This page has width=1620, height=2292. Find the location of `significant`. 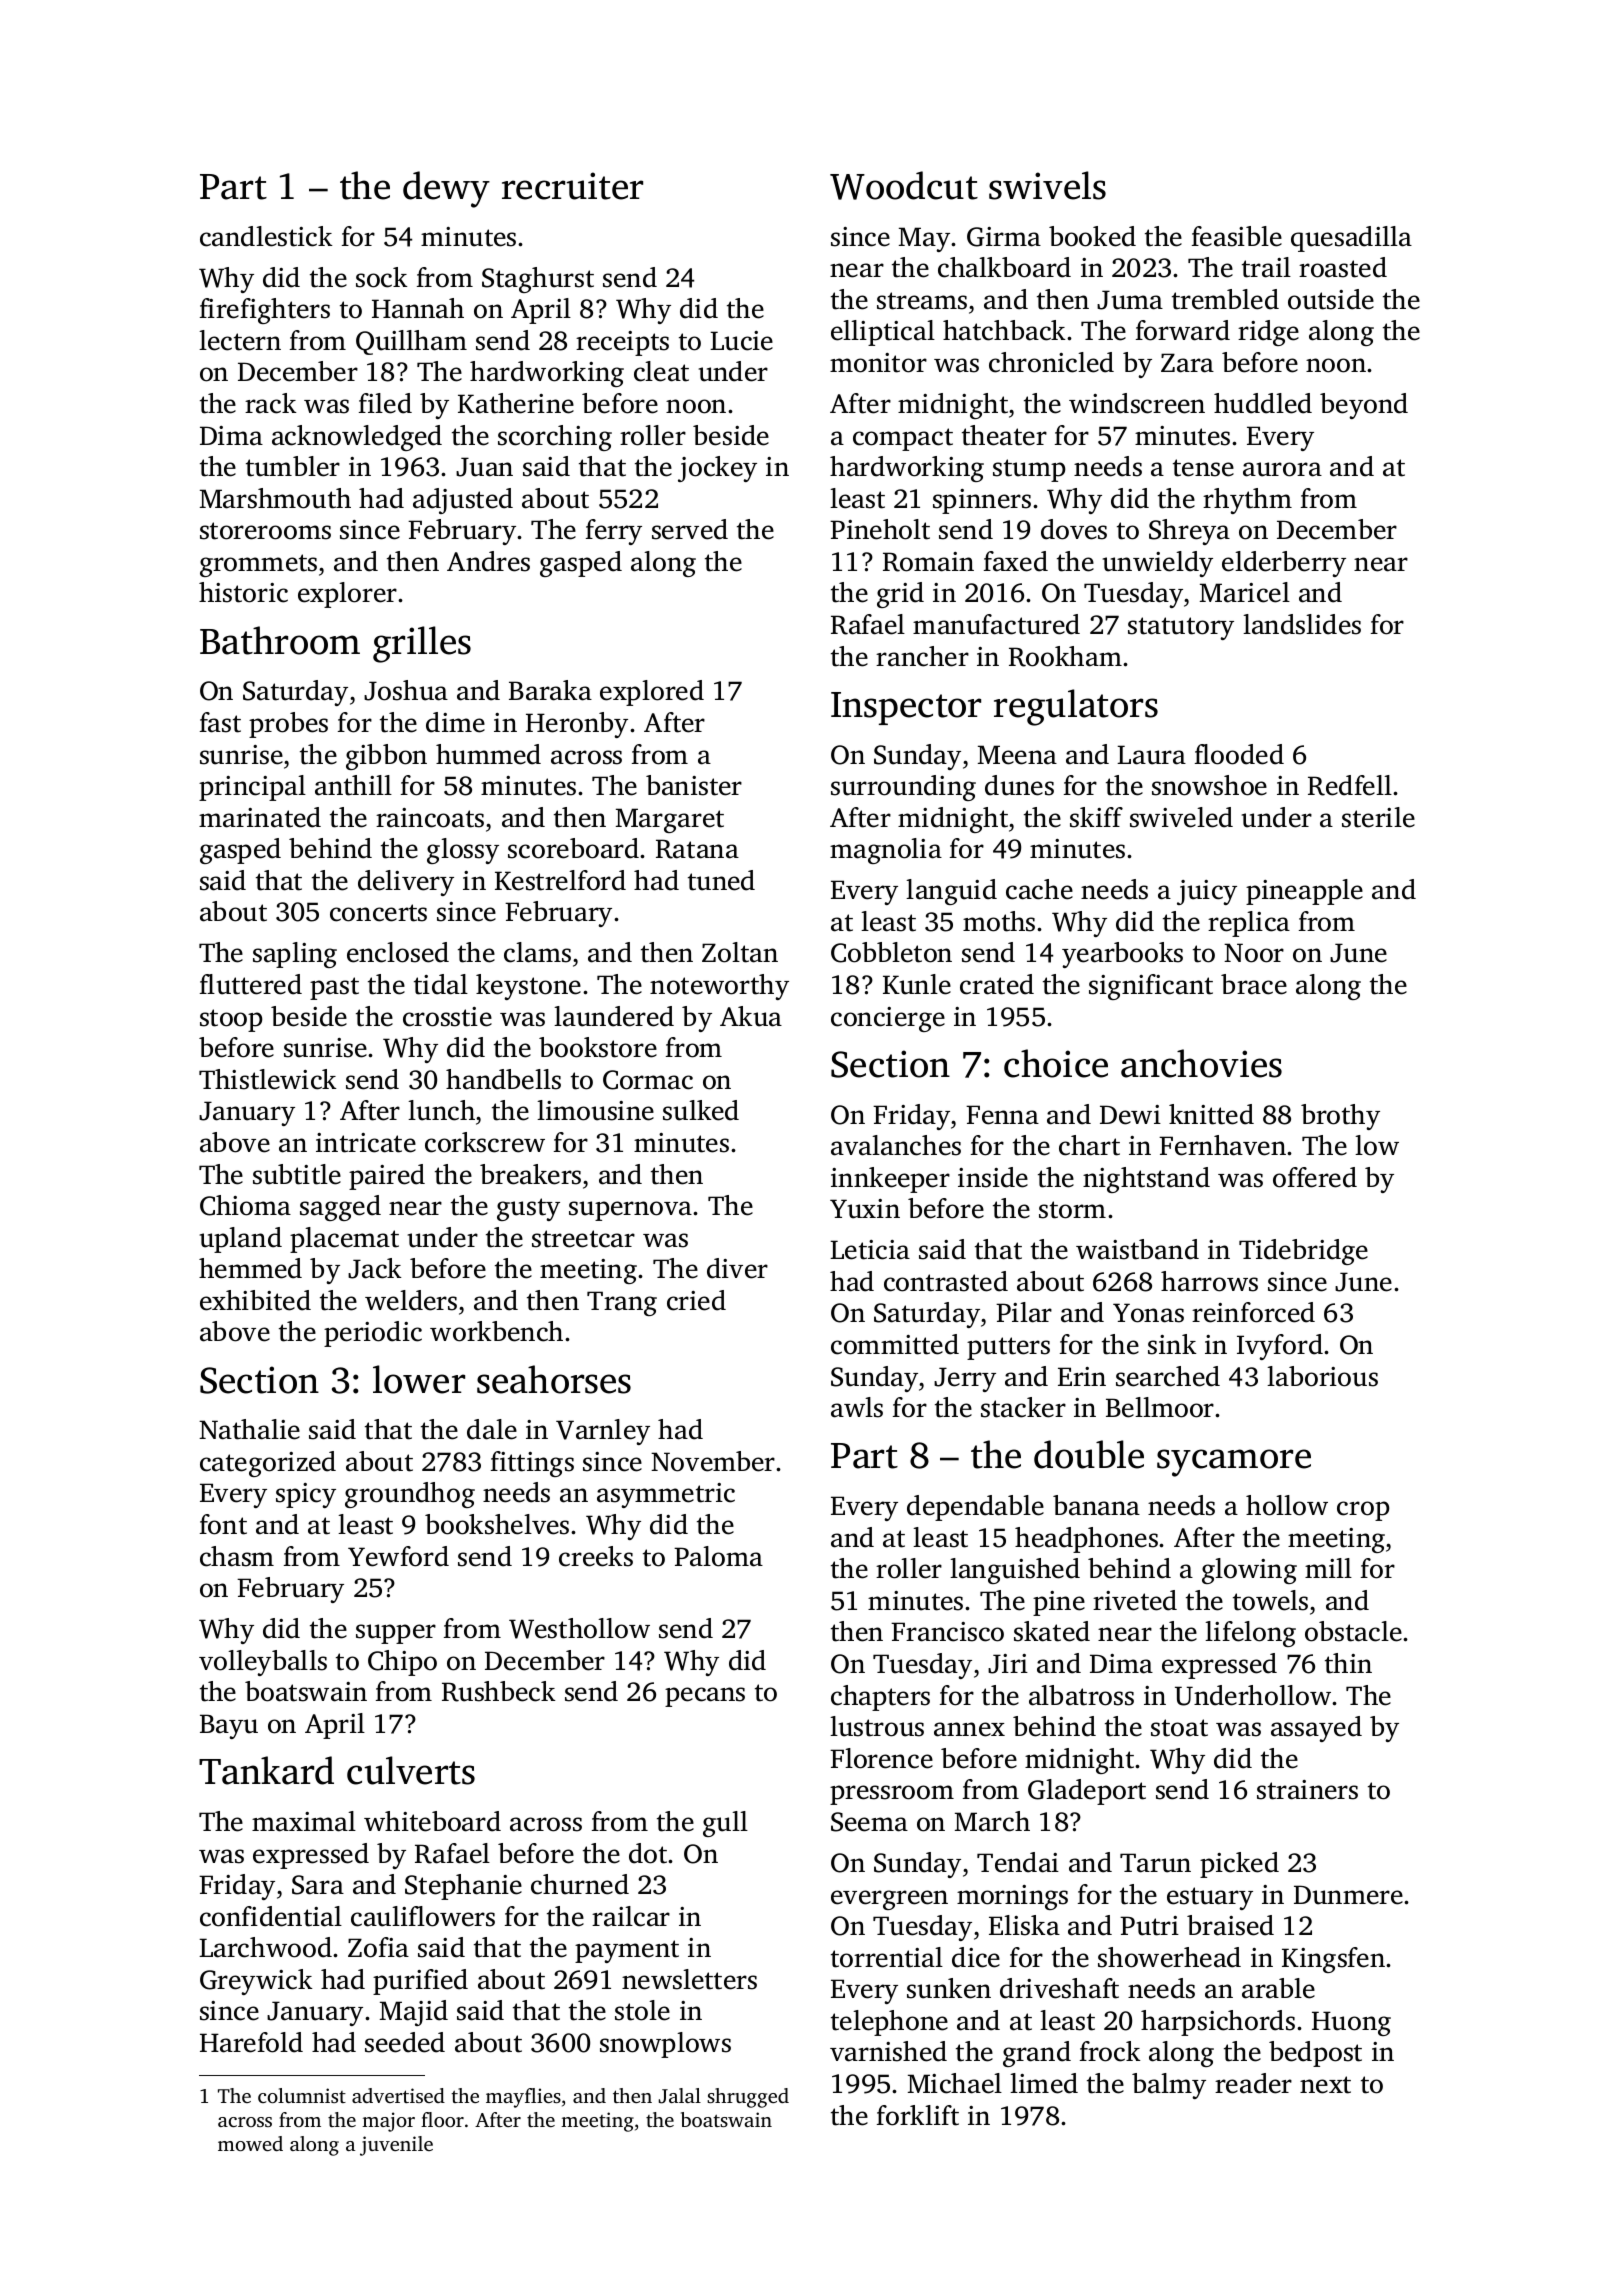

significant is located at coordinates (1151, 987).
